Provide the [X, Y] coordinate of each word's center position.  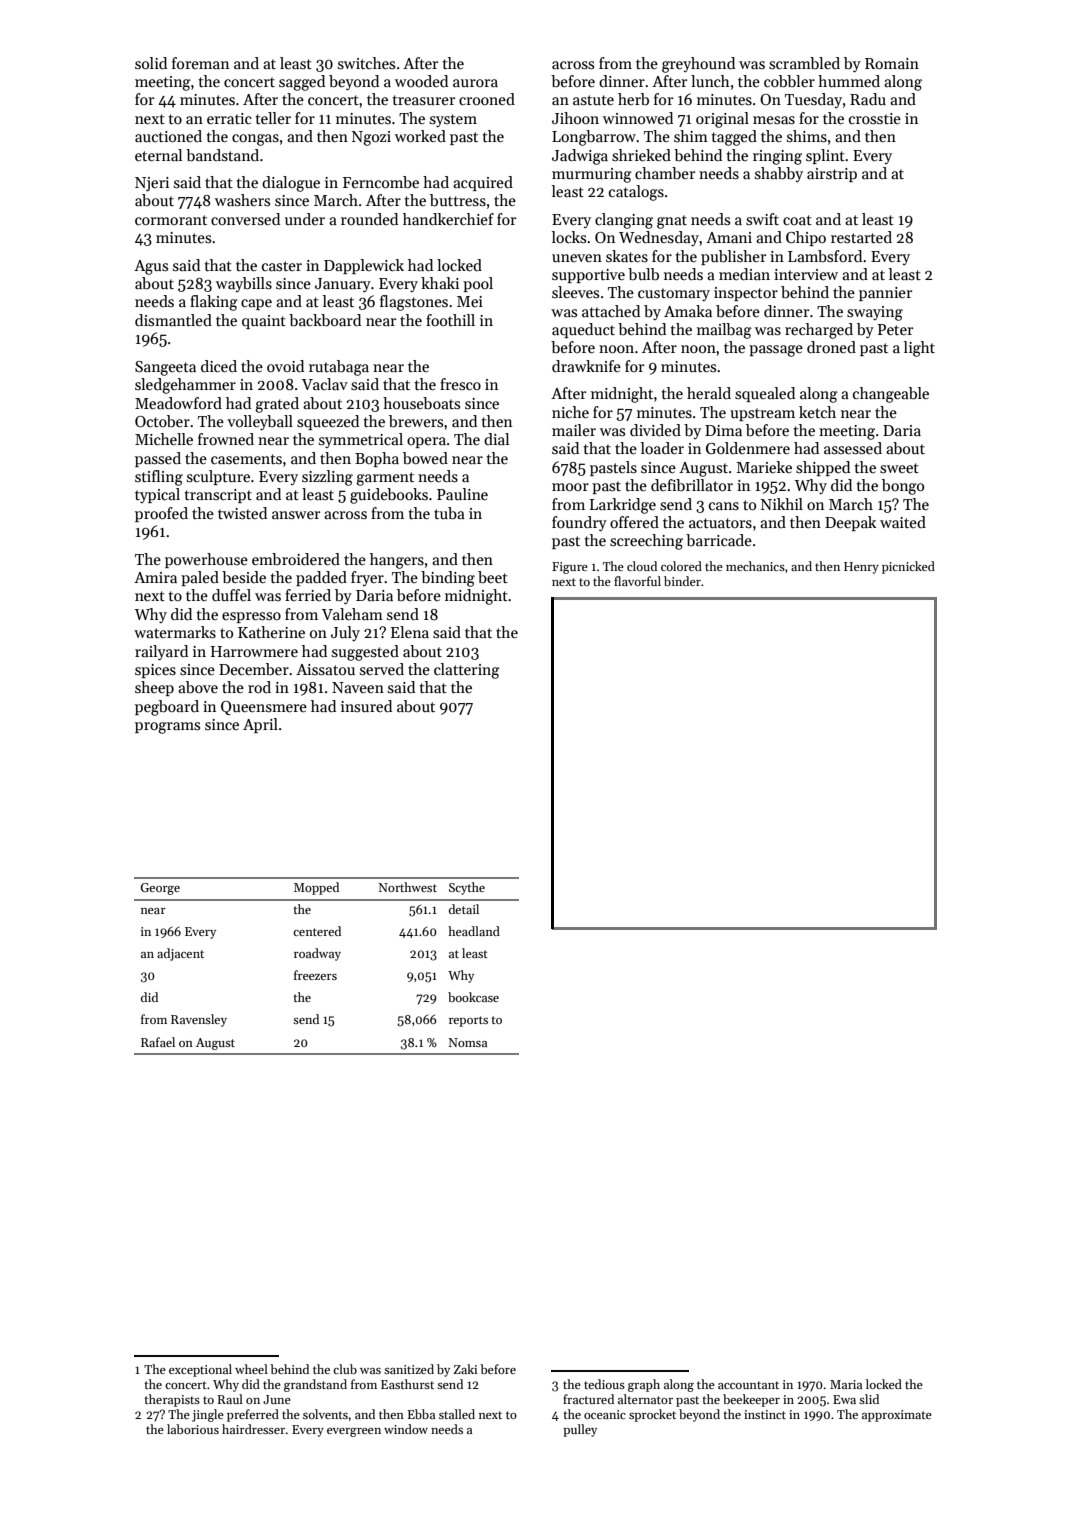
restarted [861, 237]
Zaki [465, 1369]
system [453, 120]
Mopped [316, 888]
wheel [251, 1369]
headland [474, 931]
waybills [244, 284]
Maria [846, 1384]
